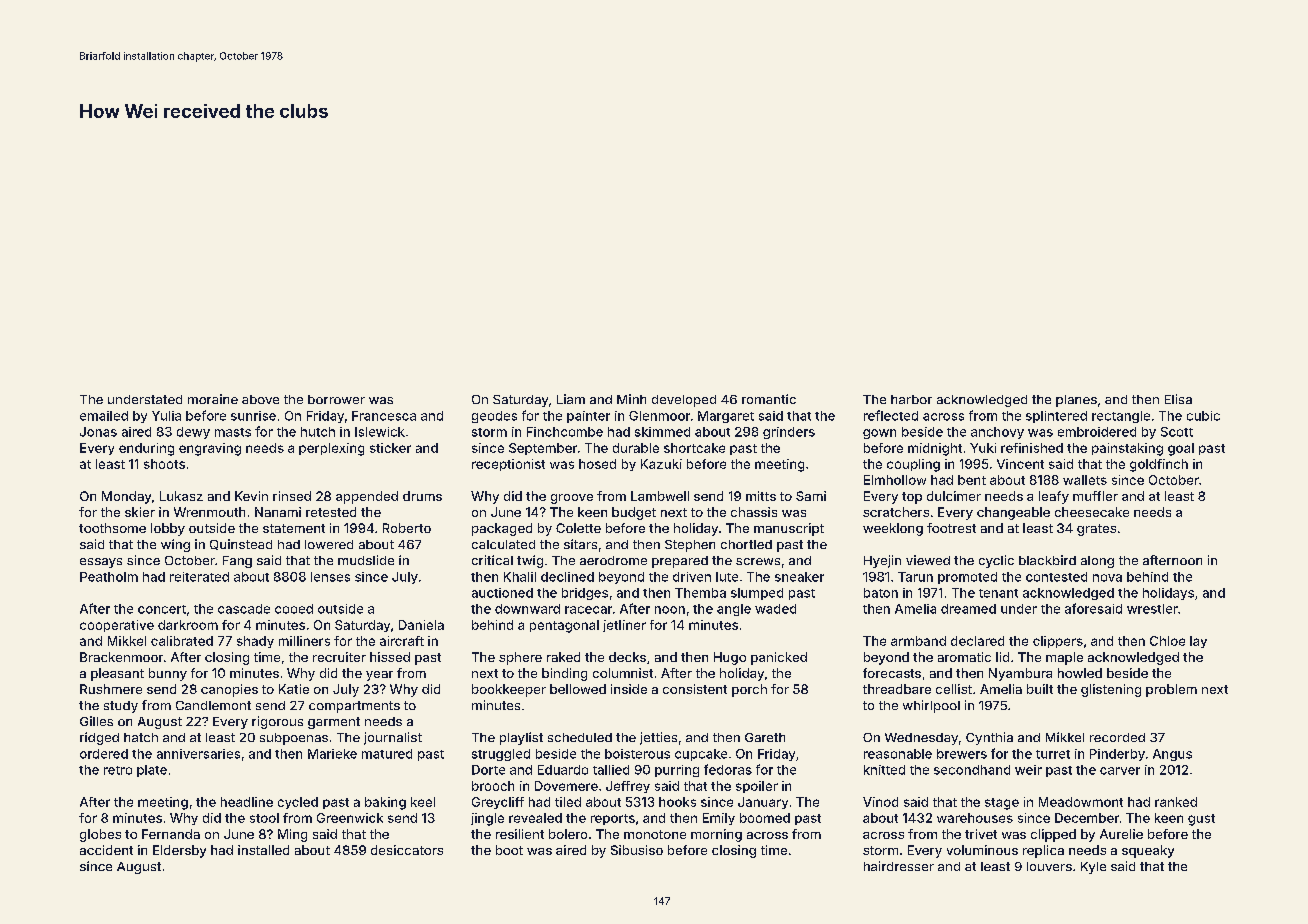  Describe the element at coordinates (509, 850) in the screenshot. I see `boot` at that location.
